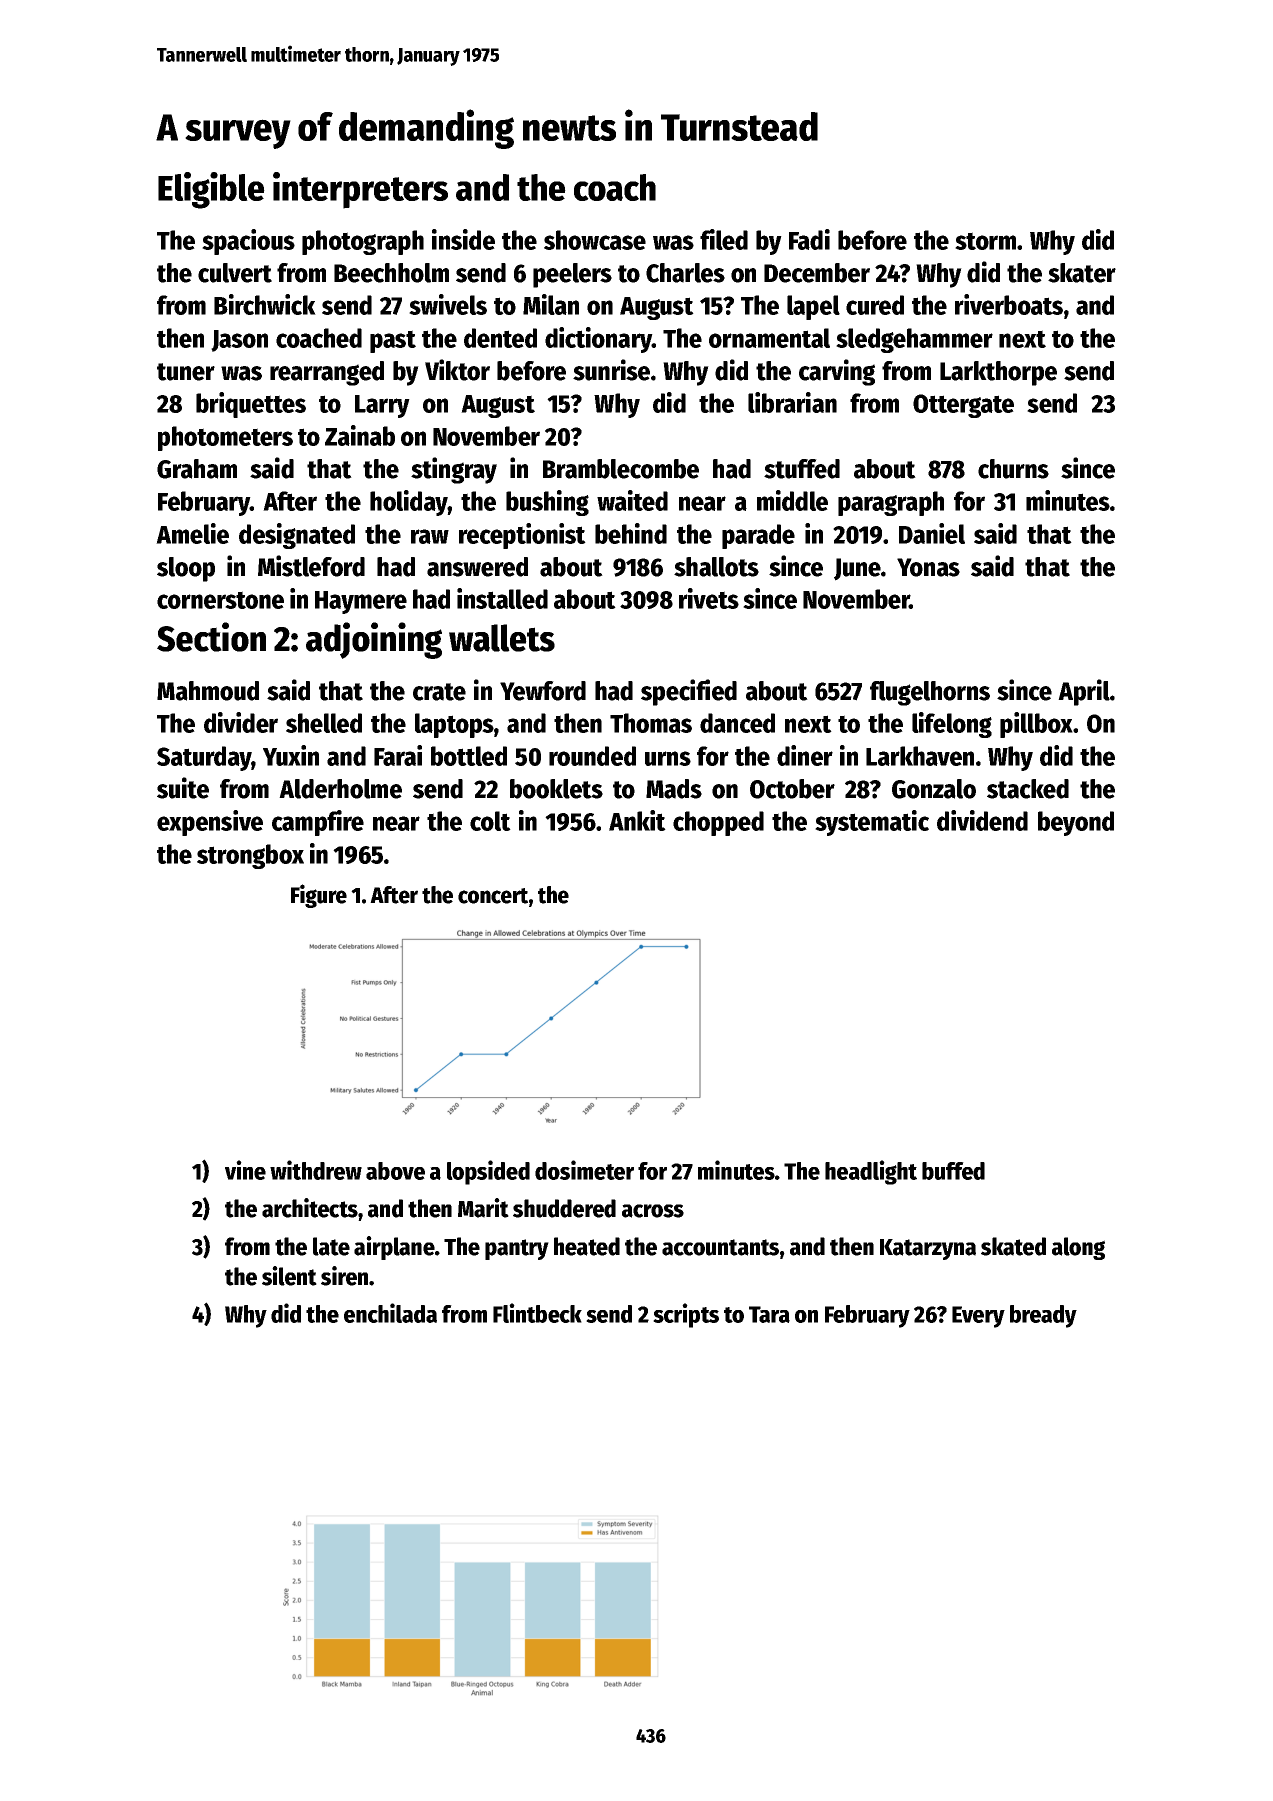 This image has width=1273, height=1801. I want to click on interpreters, so click(360, 190).
